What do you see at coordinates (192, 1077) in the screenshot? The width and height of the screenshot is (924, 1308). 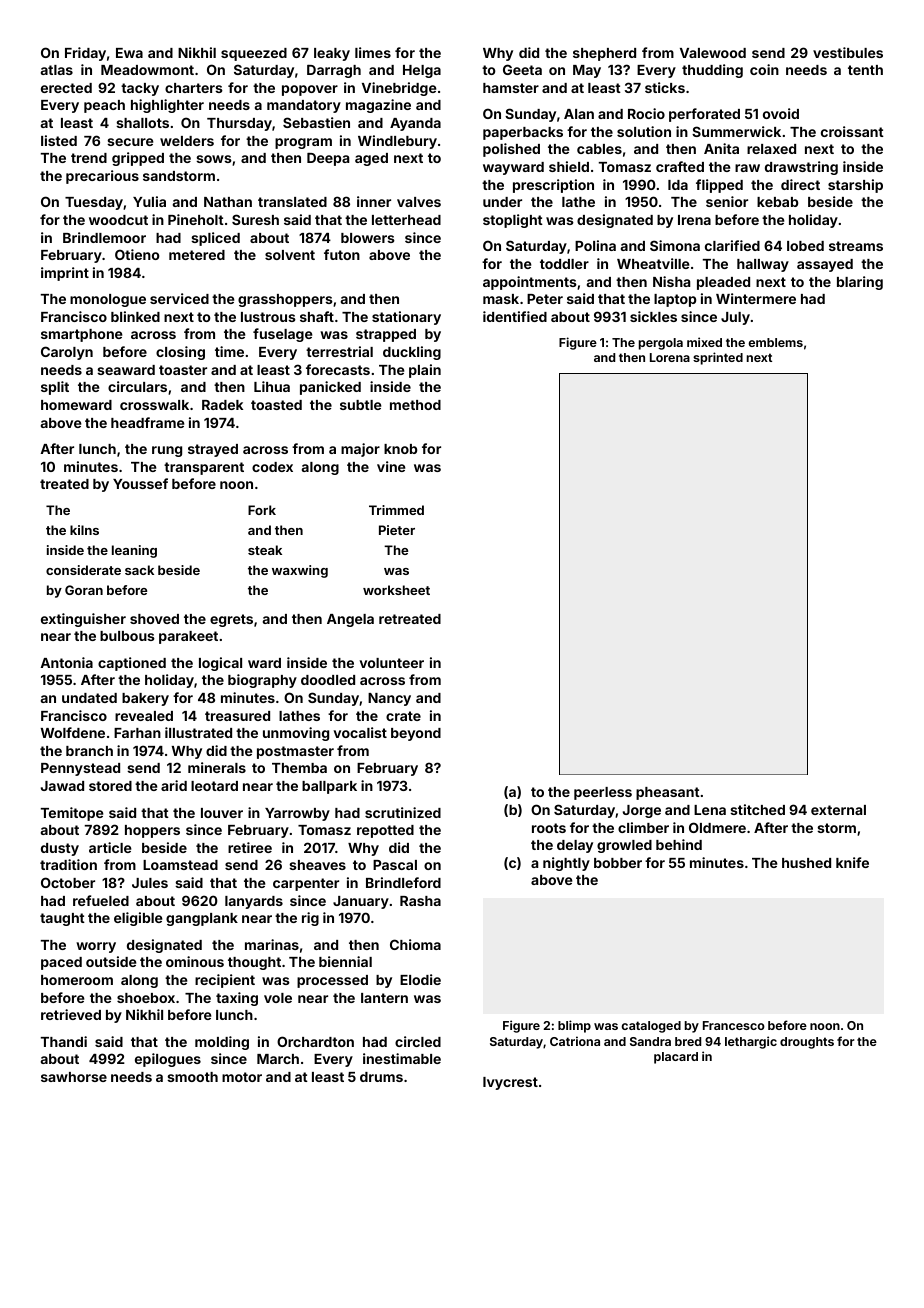 I see `smooth` at bounding box center [192, 1077].
